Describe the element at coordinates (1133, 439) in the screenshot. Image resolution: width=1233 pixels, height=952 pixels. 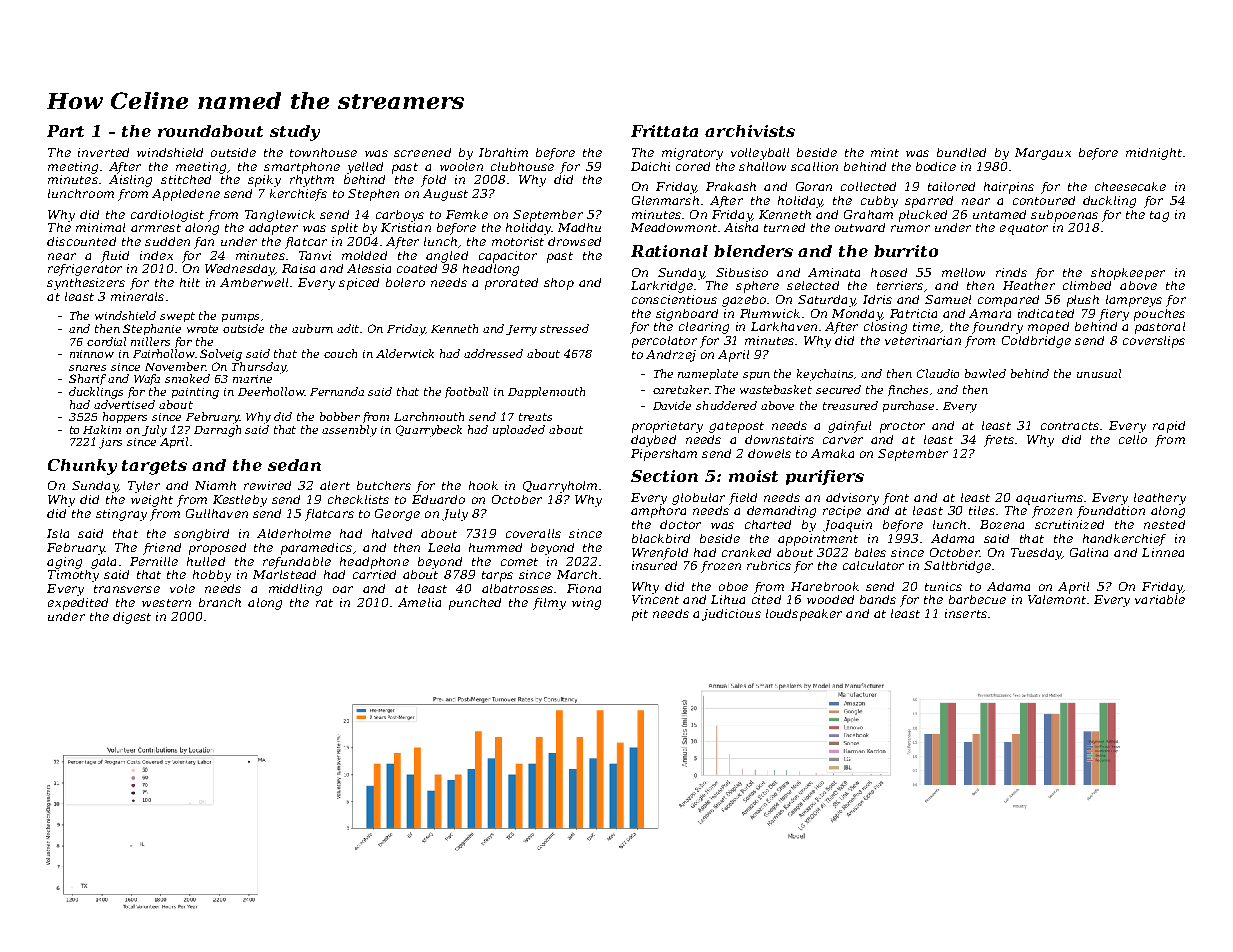
I see `cello` at that location.
